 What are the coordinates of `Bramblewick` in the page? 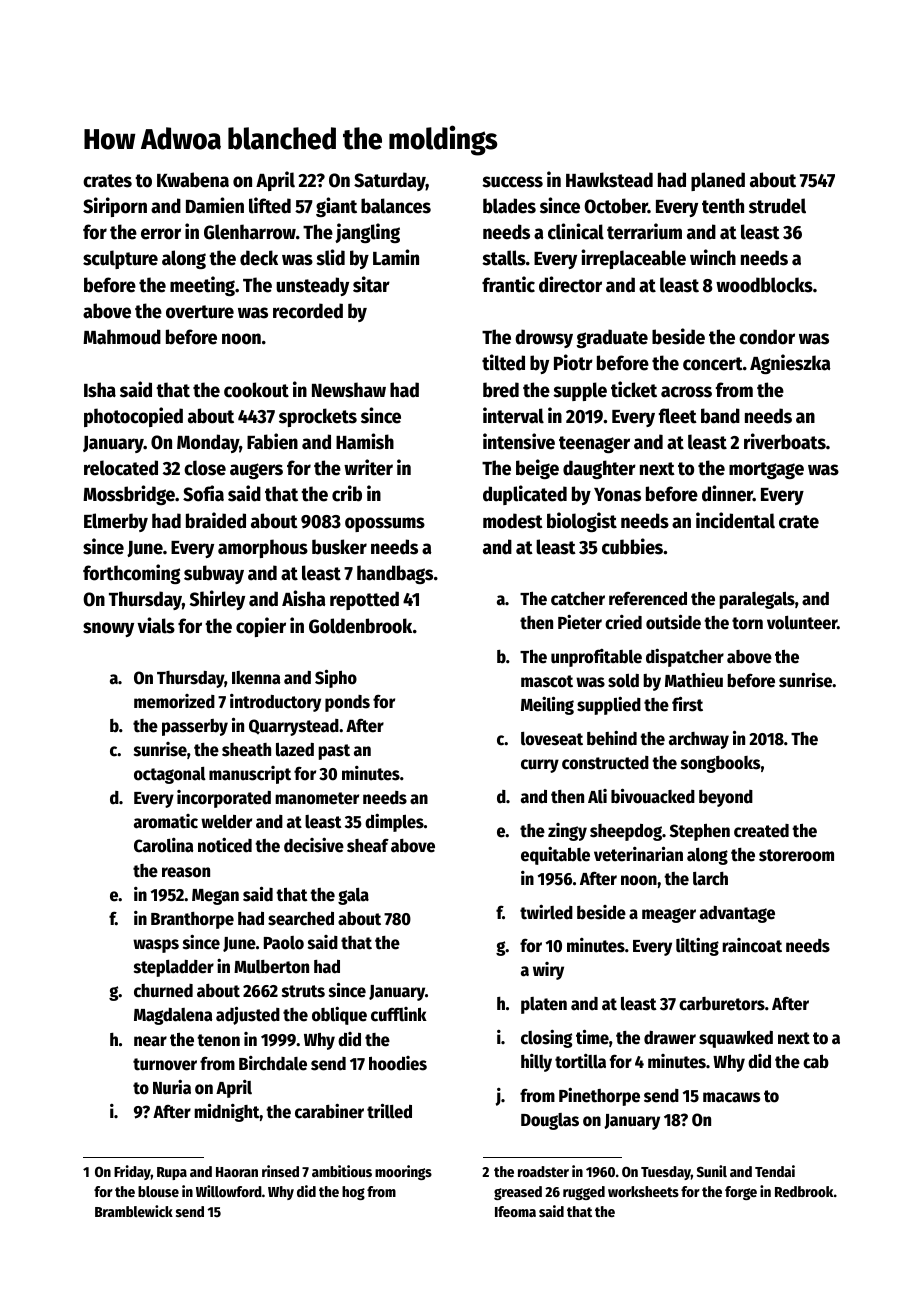 It's located at (134, 1211).
